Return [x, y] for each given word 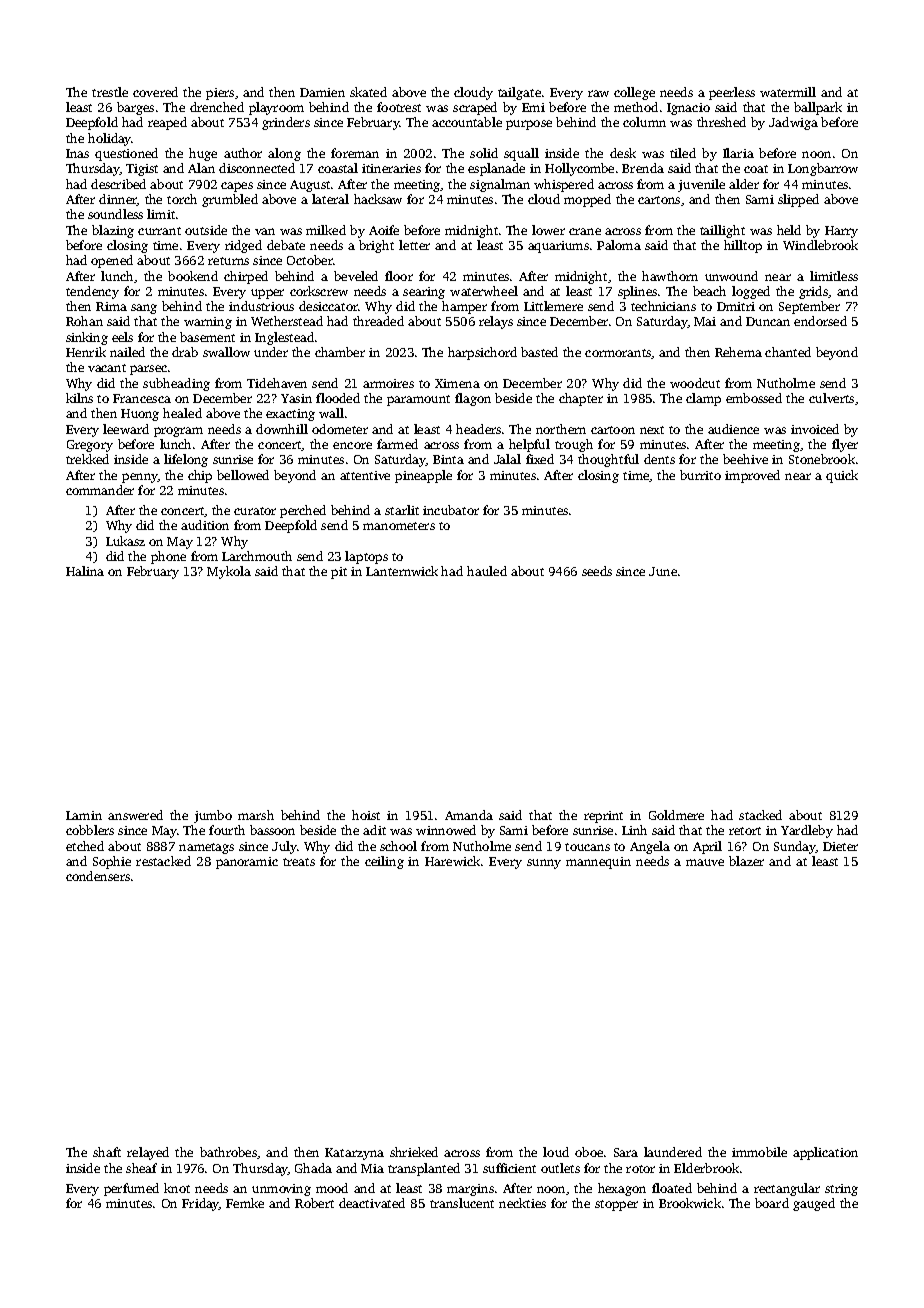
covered [155, 92]
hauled [487, 571]
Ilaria [738, 153]
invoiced [815, 429]
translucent [462, 1203]
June [663, 571]
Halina [85, 571]
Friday [200, 1204]
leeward [126, 429]
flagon [473, 399]
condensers [98, 876]
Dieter [840, 846]
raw [598, 93]
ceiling [384, 862]
